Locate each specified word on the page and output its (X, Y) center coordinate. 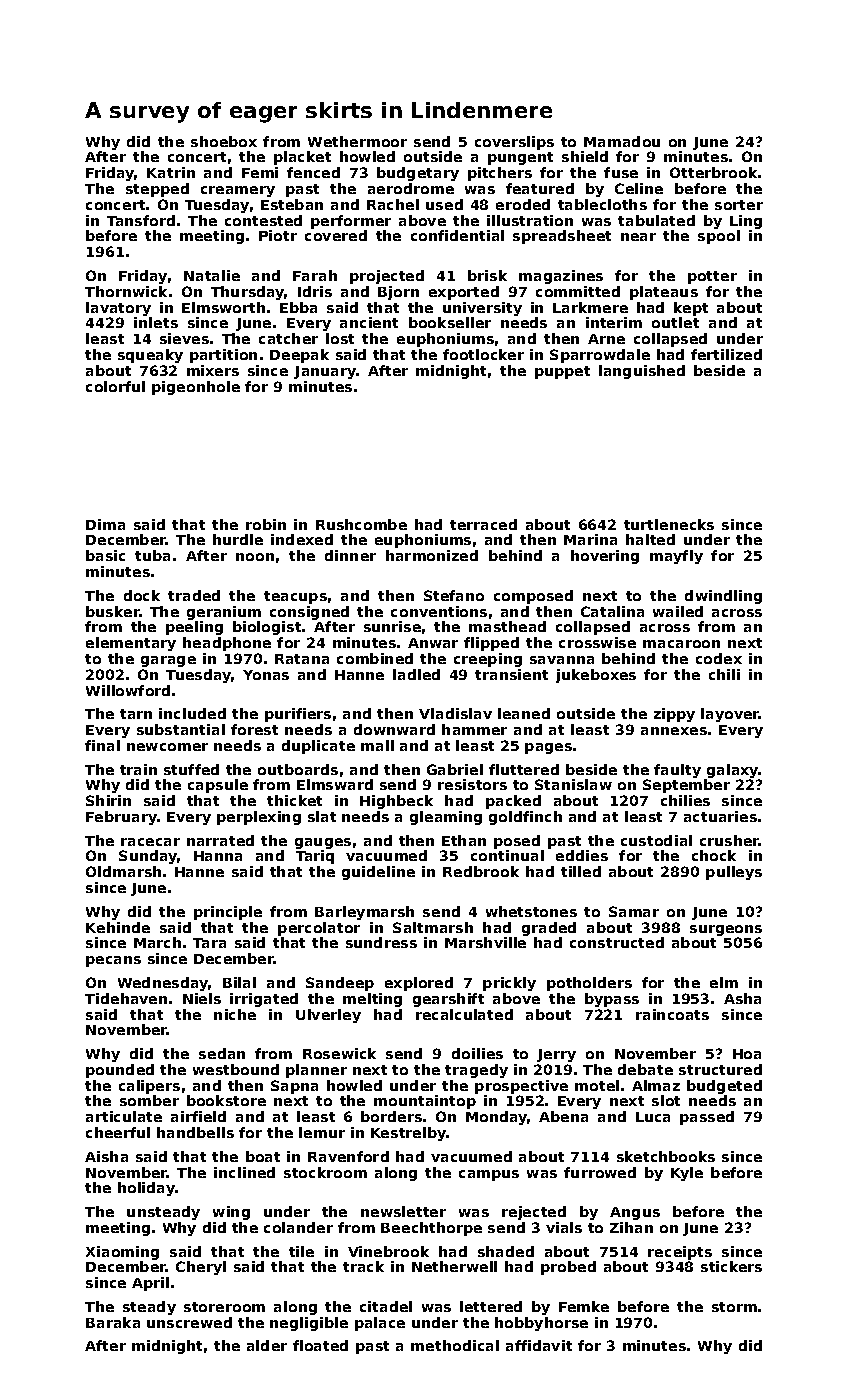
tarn (136, 714)
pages (548, 748)
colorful (115, 386)
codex (719, 658)
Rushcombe (361, 524)
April (150, 1284)
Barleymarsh (364, 913)
